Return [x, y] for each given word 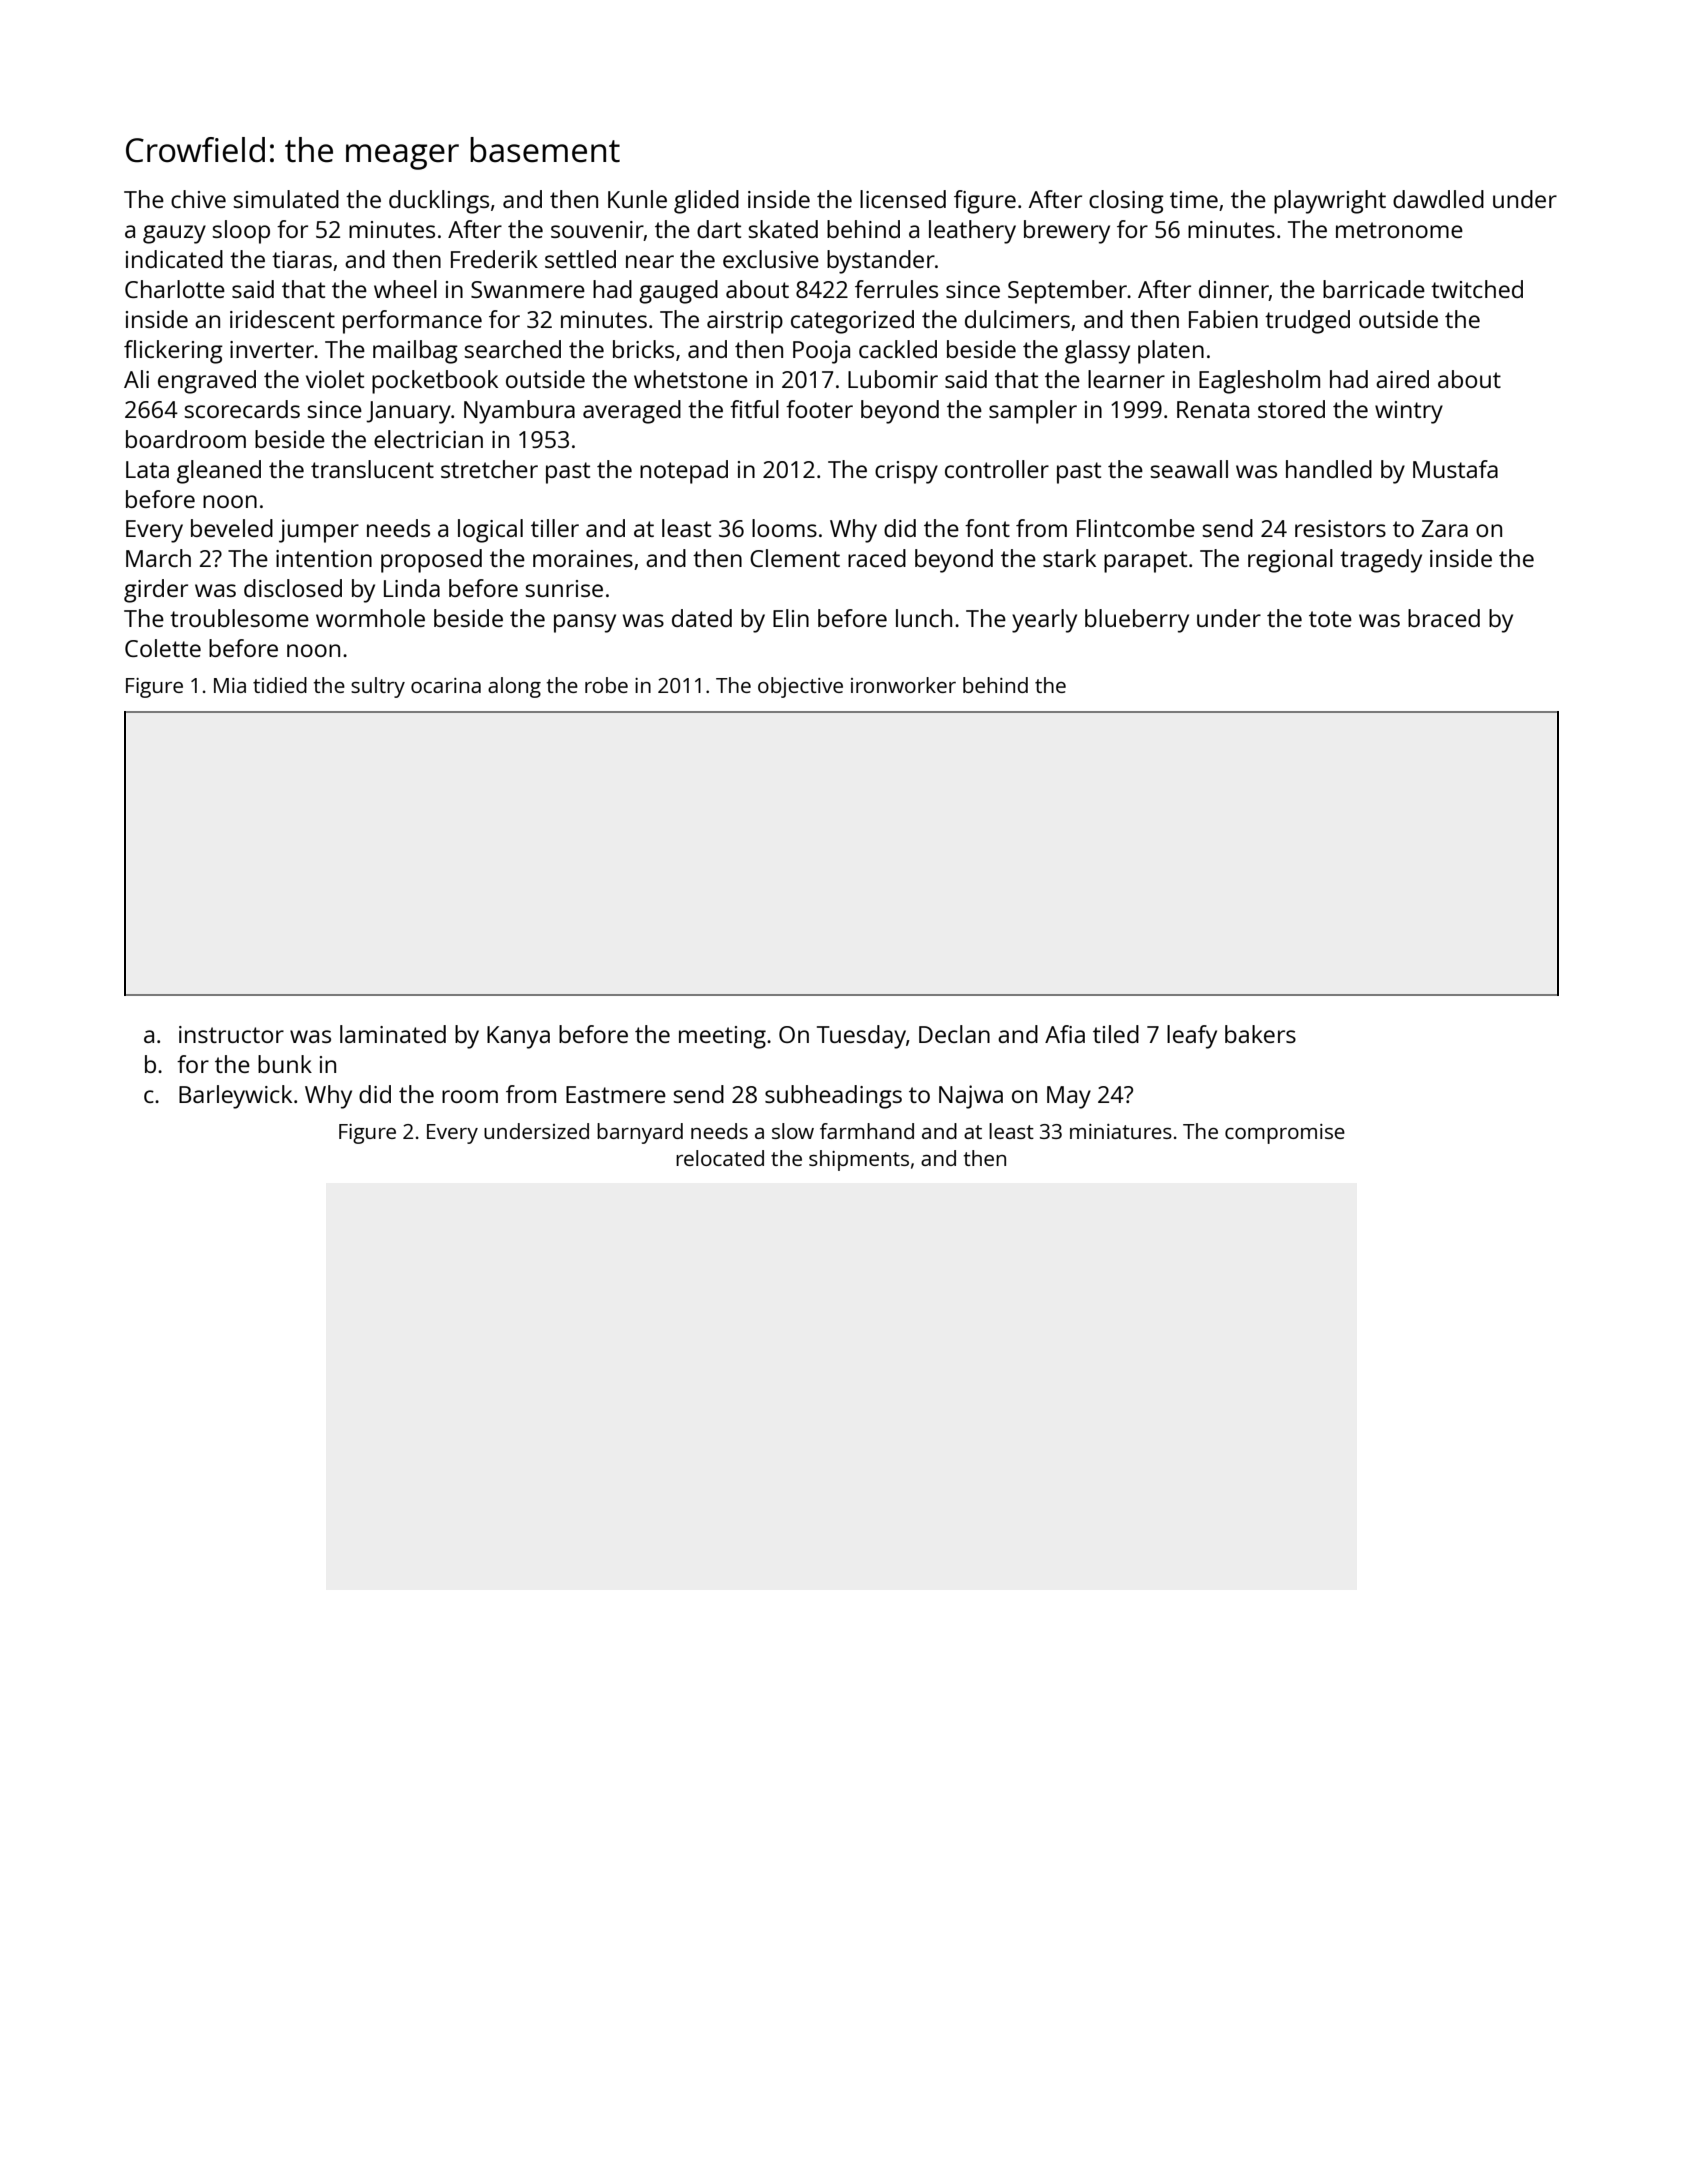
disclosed [293, 588]
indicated [174, 259]
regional [1290, 561]
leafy [1192, 1037]
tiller [555, 528]
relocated [720, 1158]
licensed [903, 199]
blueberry [1137, 621]
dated [702, 618]
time [1194, 199]
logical [490, 531]
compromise [1285, 1134]
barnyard [640, 1133]
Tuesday [861, 1037]
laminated [393, 1034]
